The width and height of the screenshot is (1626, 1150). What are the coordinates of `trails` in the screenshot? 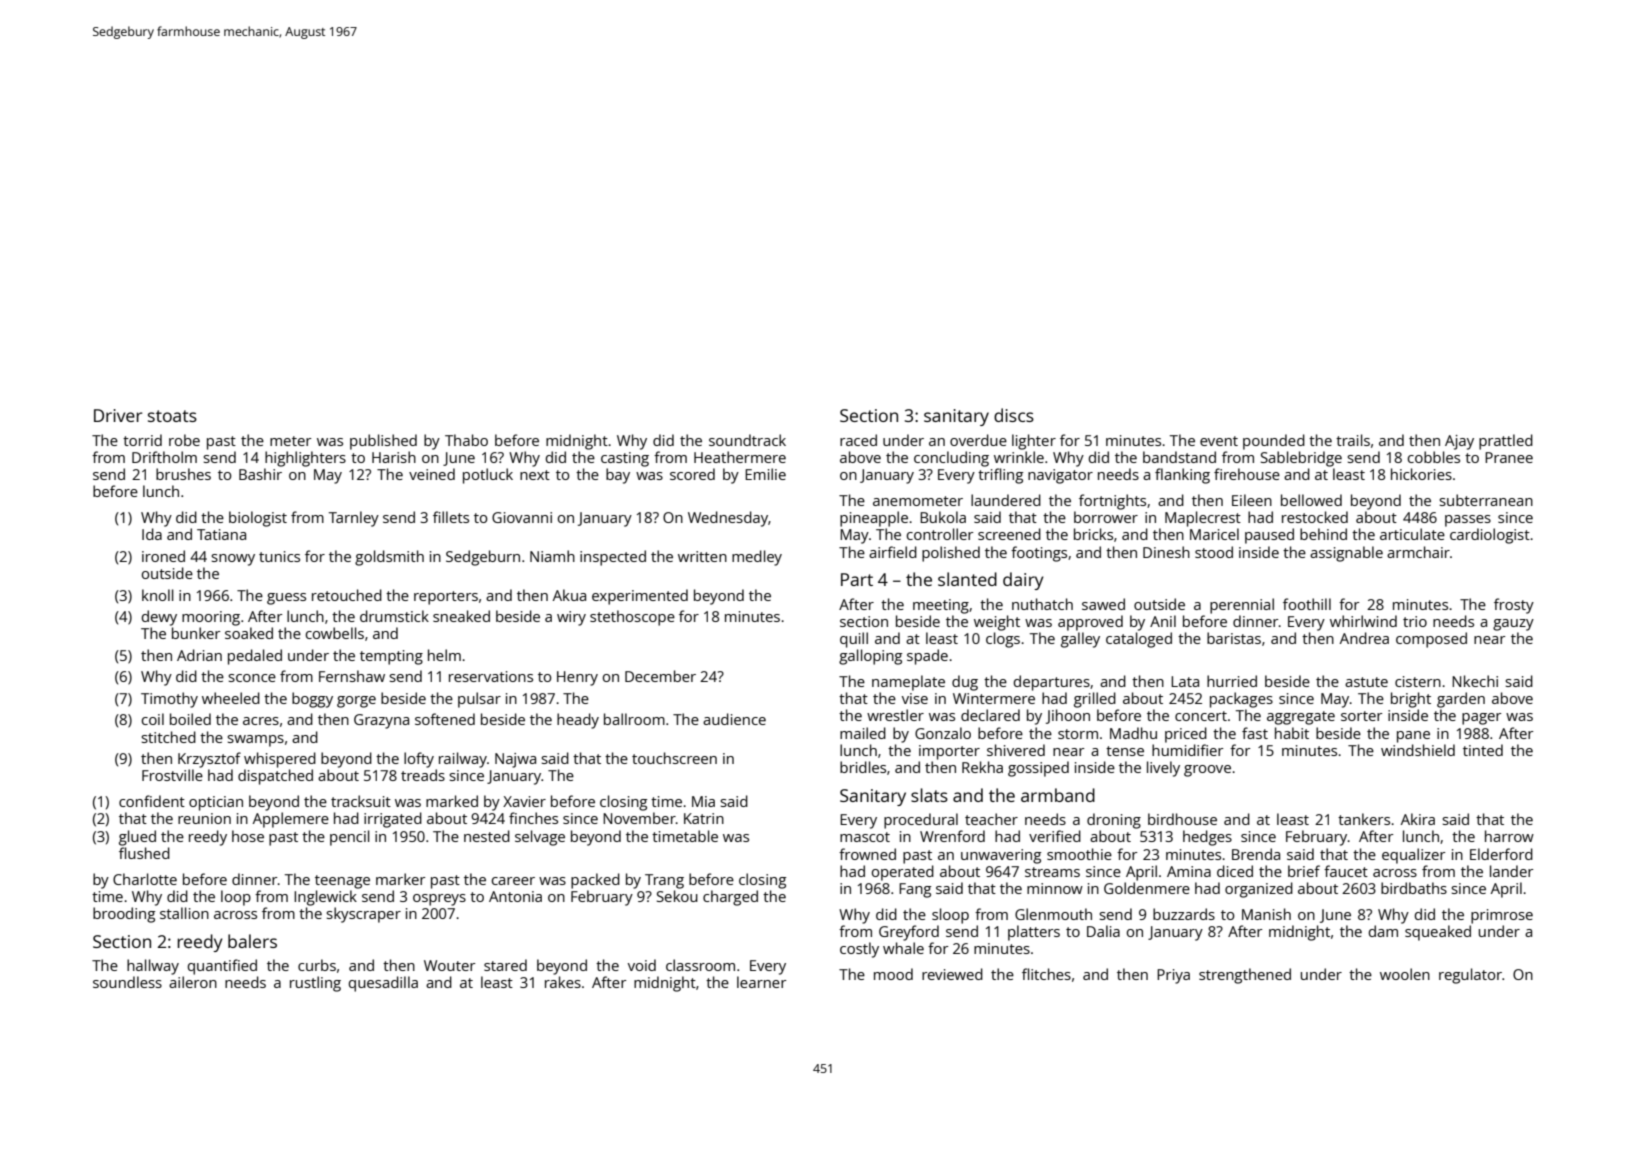 It's located at (1353, 440).
